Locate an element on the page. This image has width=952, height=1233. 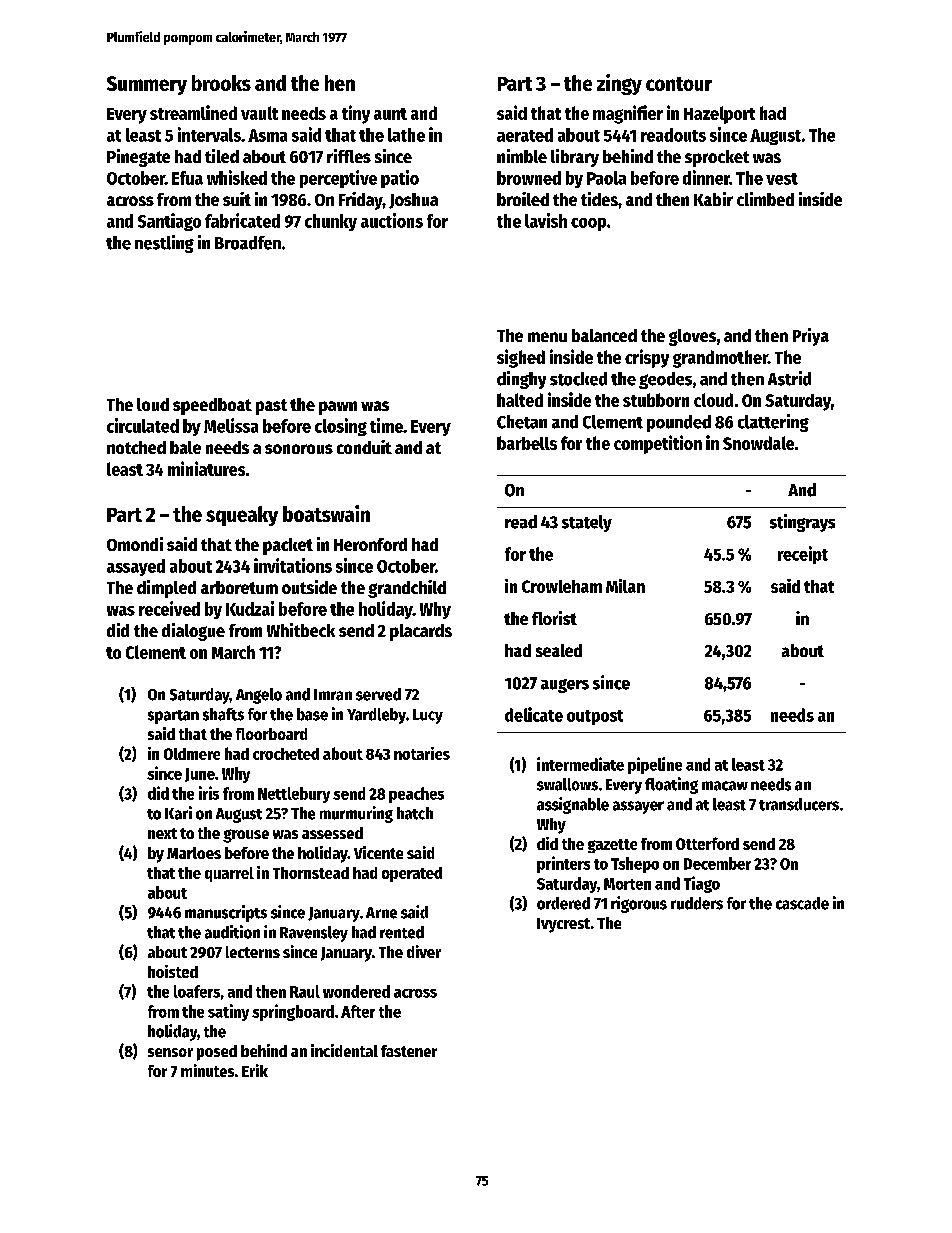
Milan is located at coordinates (625, 586).
